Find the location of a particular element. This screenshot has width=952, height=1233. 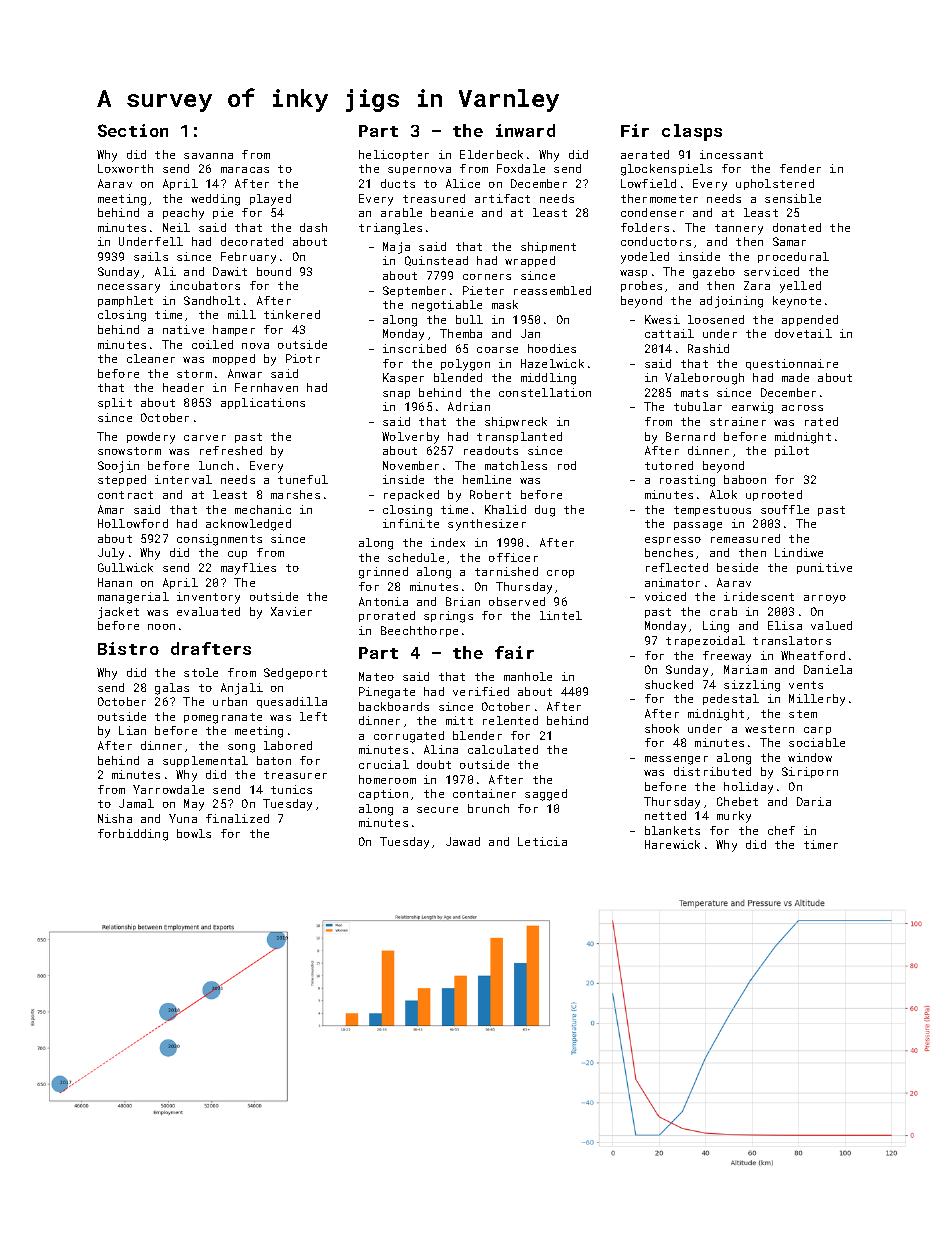

Soojin is located at coordinates (118, 467).
